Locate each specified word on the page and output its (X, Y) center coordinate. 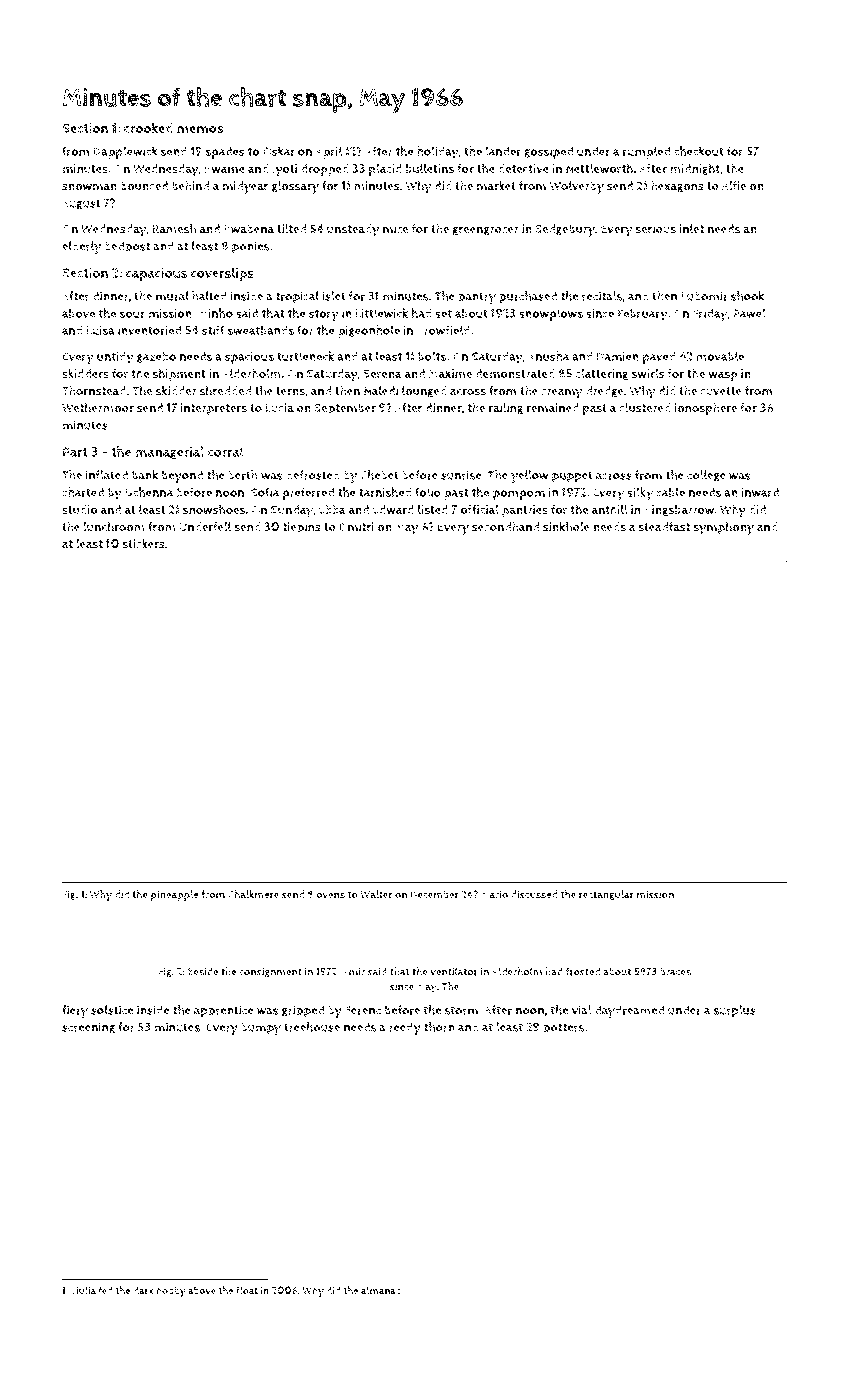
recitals (602, 296)
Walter (376, 894)
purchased (528, 297)
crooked (148, 128)
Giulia (83, 1290)
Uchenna (149, 492)
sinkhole (566, 527)
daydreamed (629, 1011)
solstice (112, 1010)
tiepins (302, 528)
